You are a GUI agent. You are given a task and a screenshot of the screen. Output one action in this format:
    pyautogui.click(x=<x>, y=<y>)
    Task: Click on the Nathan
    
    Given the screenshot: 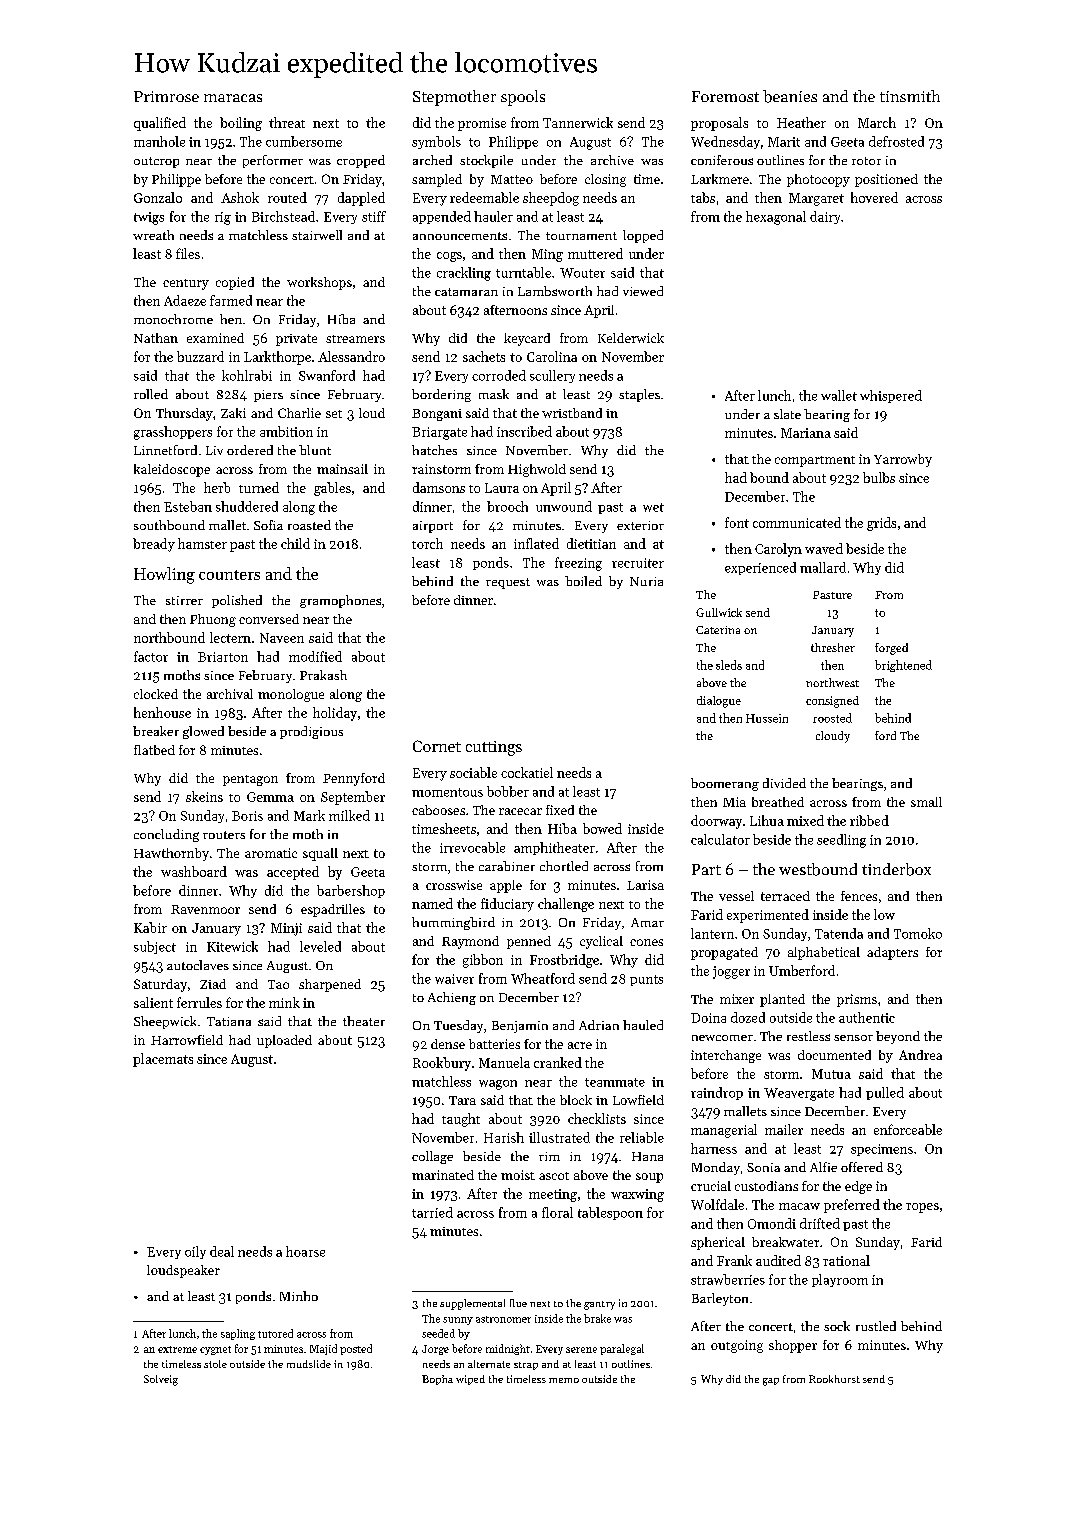 What is the action you would take?
    pyautogui.click(x=156, y=338)
